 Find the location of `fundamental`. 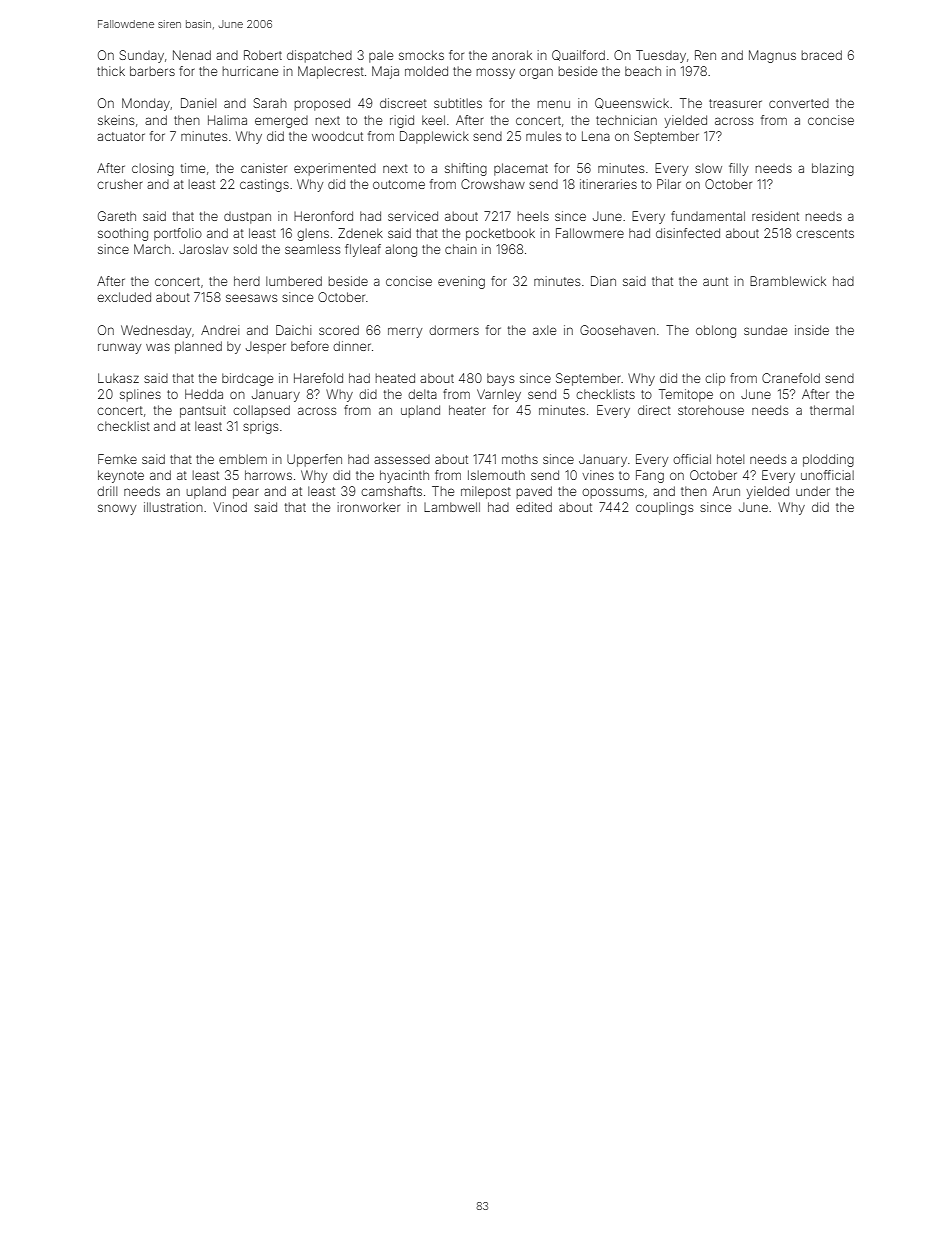

fundamental is located at coordinates (708, 216).
